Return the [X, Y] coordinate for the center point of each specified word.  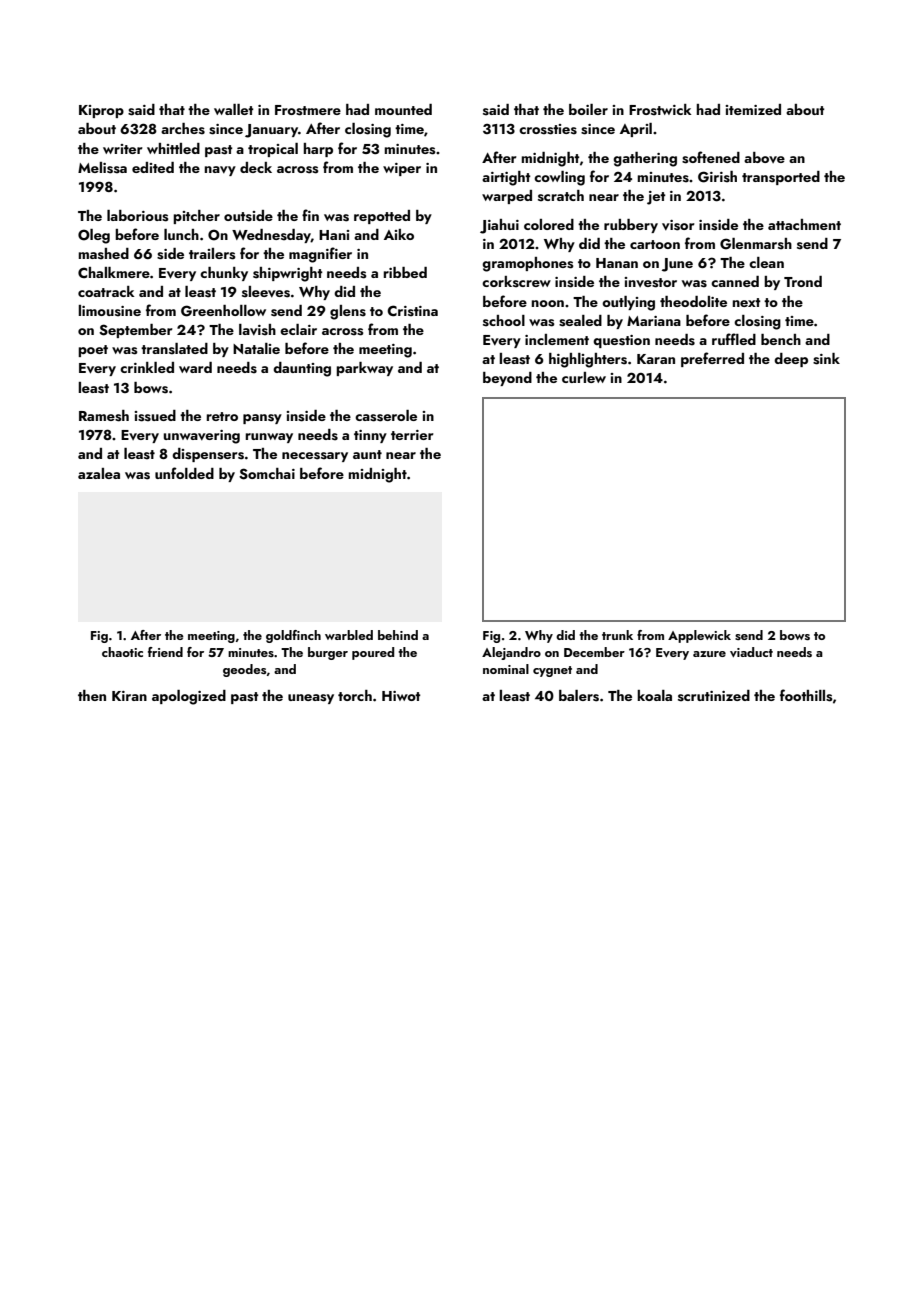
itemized [753, 109]
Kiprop [101, 111]
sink [826, 359]
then [92, 695]
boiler [588, 109]
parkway [364, 369]
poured [373, 653]
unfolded [184, 473]
